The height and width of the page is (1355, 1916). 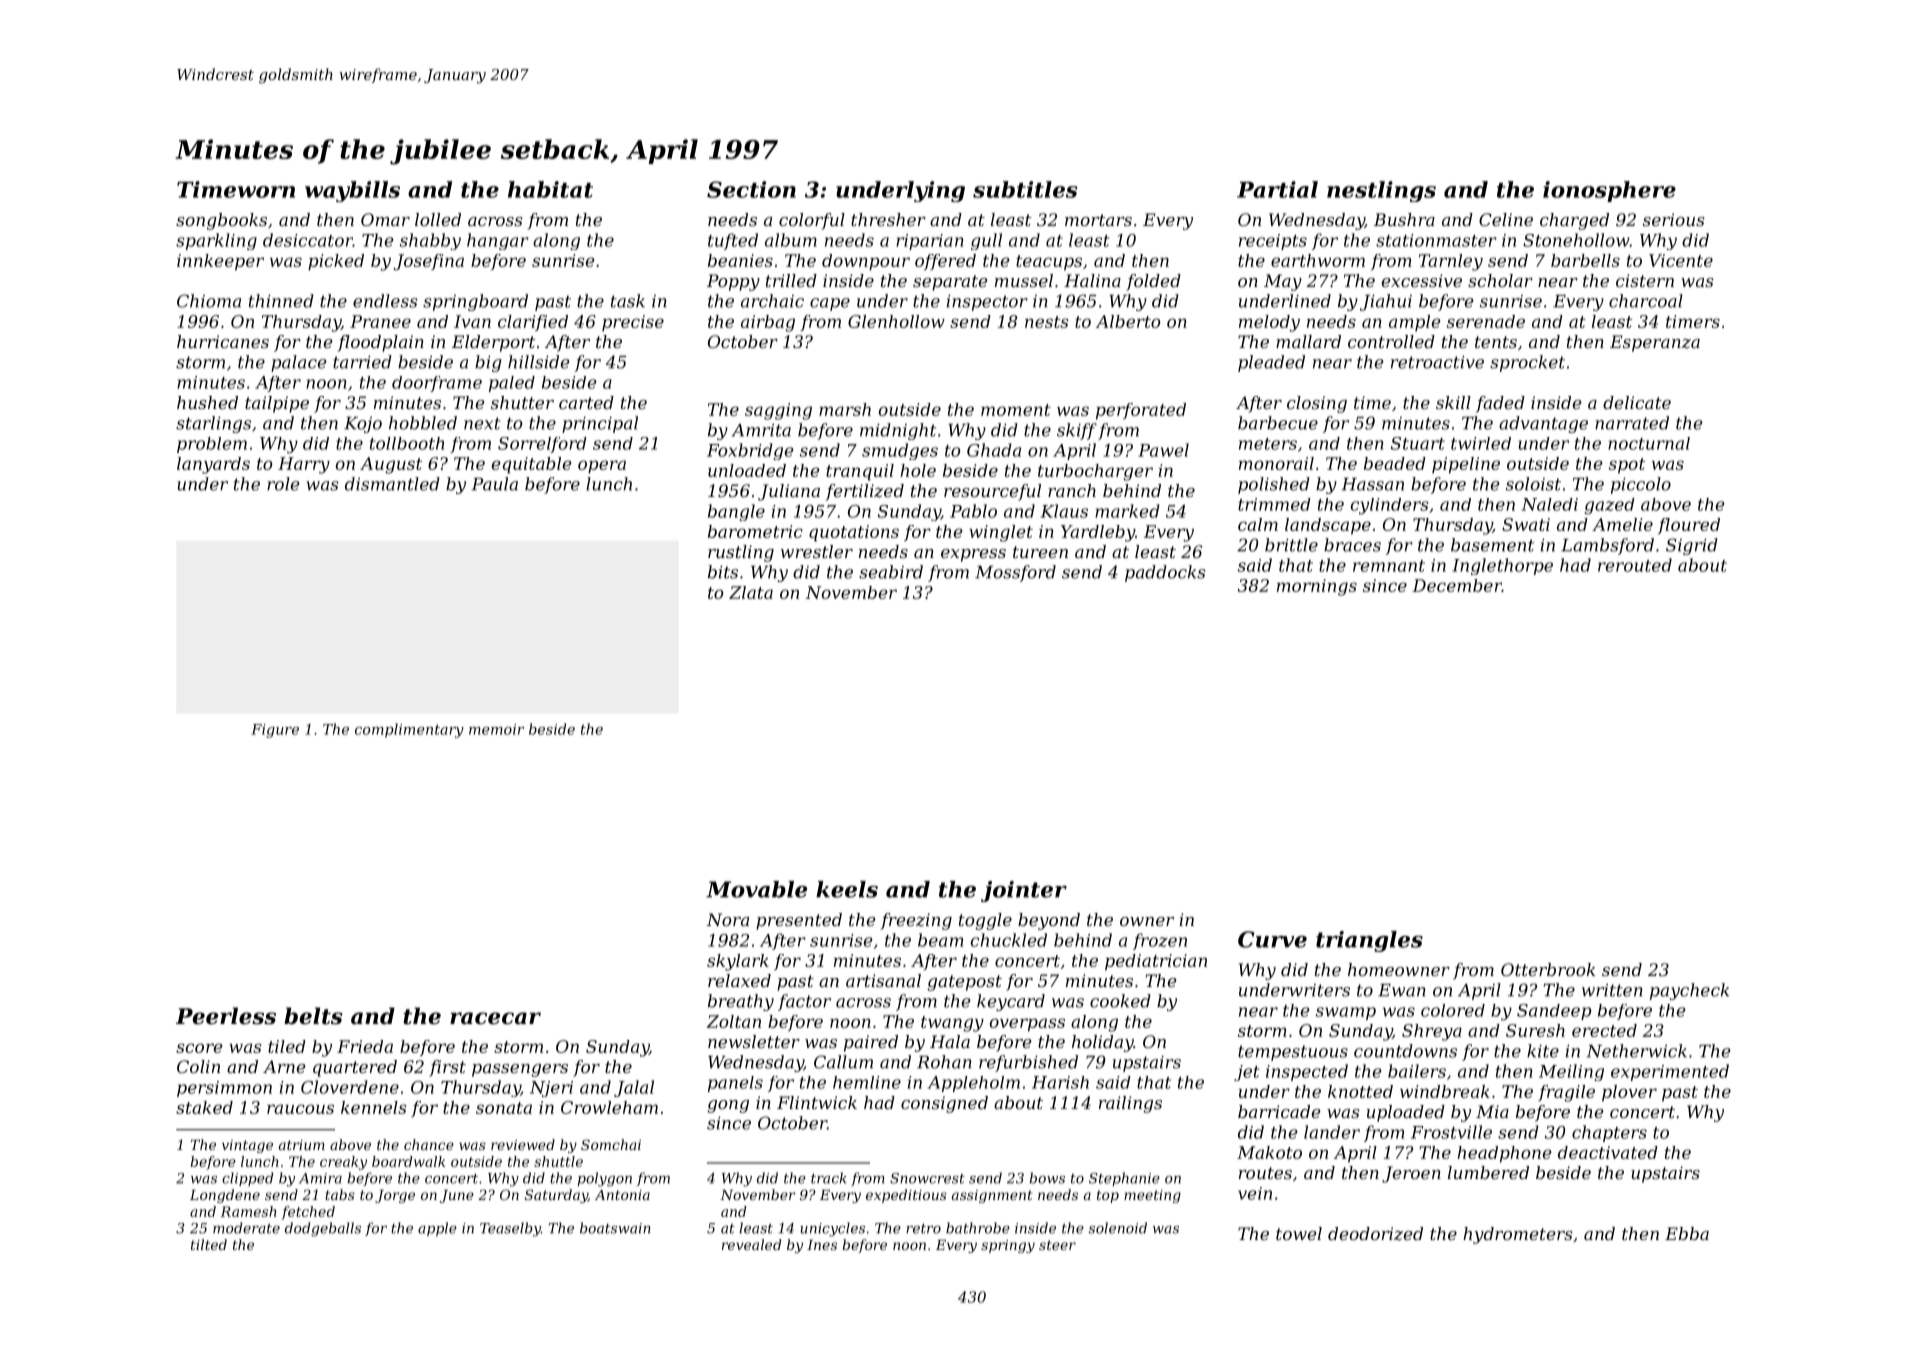 What do you see at coordinates (1272, 939) in the page?
I see `Curve` at bounding box center [1272, 939].
